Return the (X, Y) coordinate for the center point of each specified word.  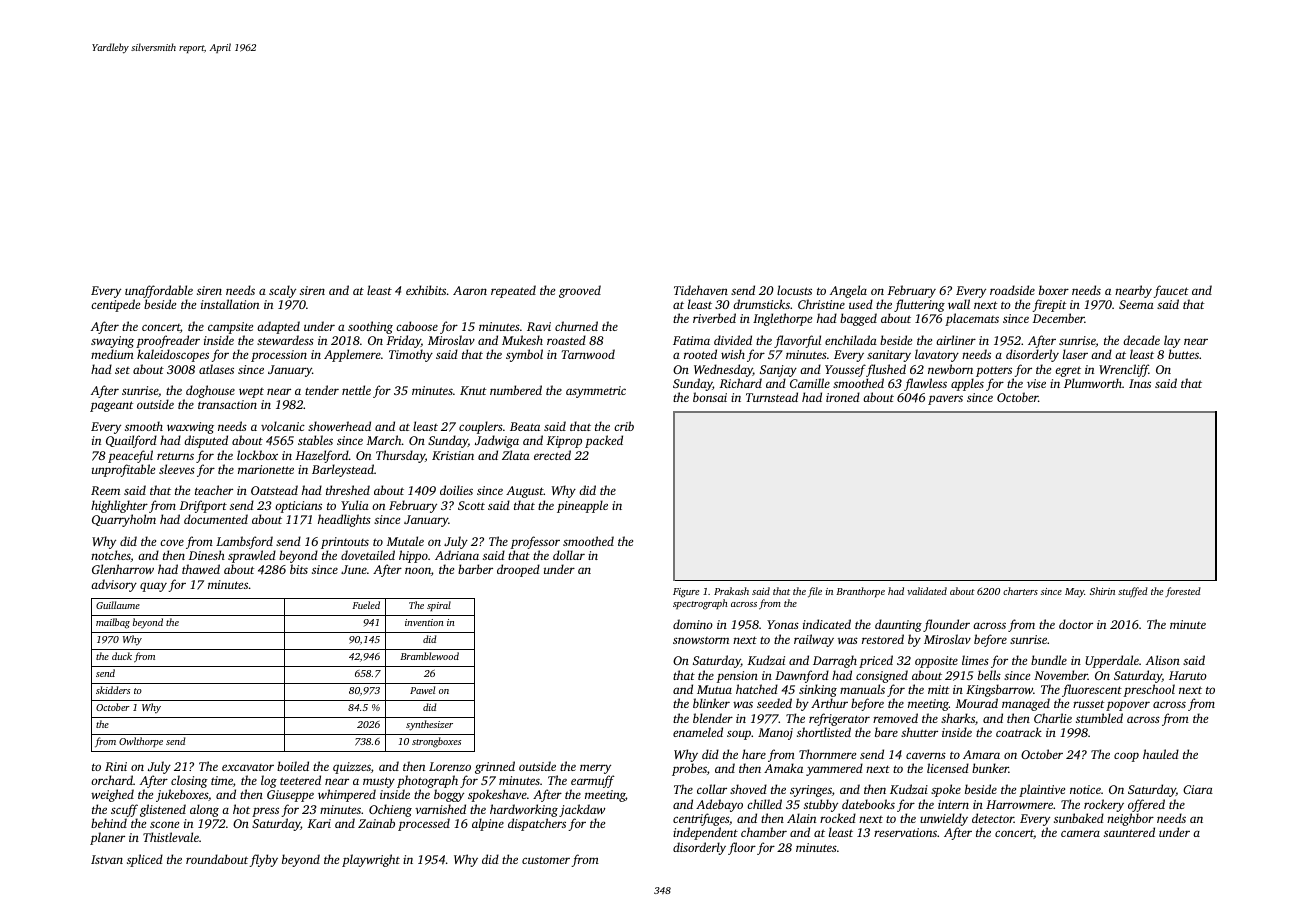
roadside (1012, 290)
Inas (1140, 383)
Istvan (107, 859)
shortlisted (824, 732)
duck (122, 656)
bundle (1049, 660)
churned (576, 326)
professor (535, 542)
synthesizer (429, 725)
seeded (774, 703)
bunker (990, 768)
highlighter (119, 506)
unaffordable (159, 291)
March (384, 440)
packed (604, 441)
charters (1020, 591)
